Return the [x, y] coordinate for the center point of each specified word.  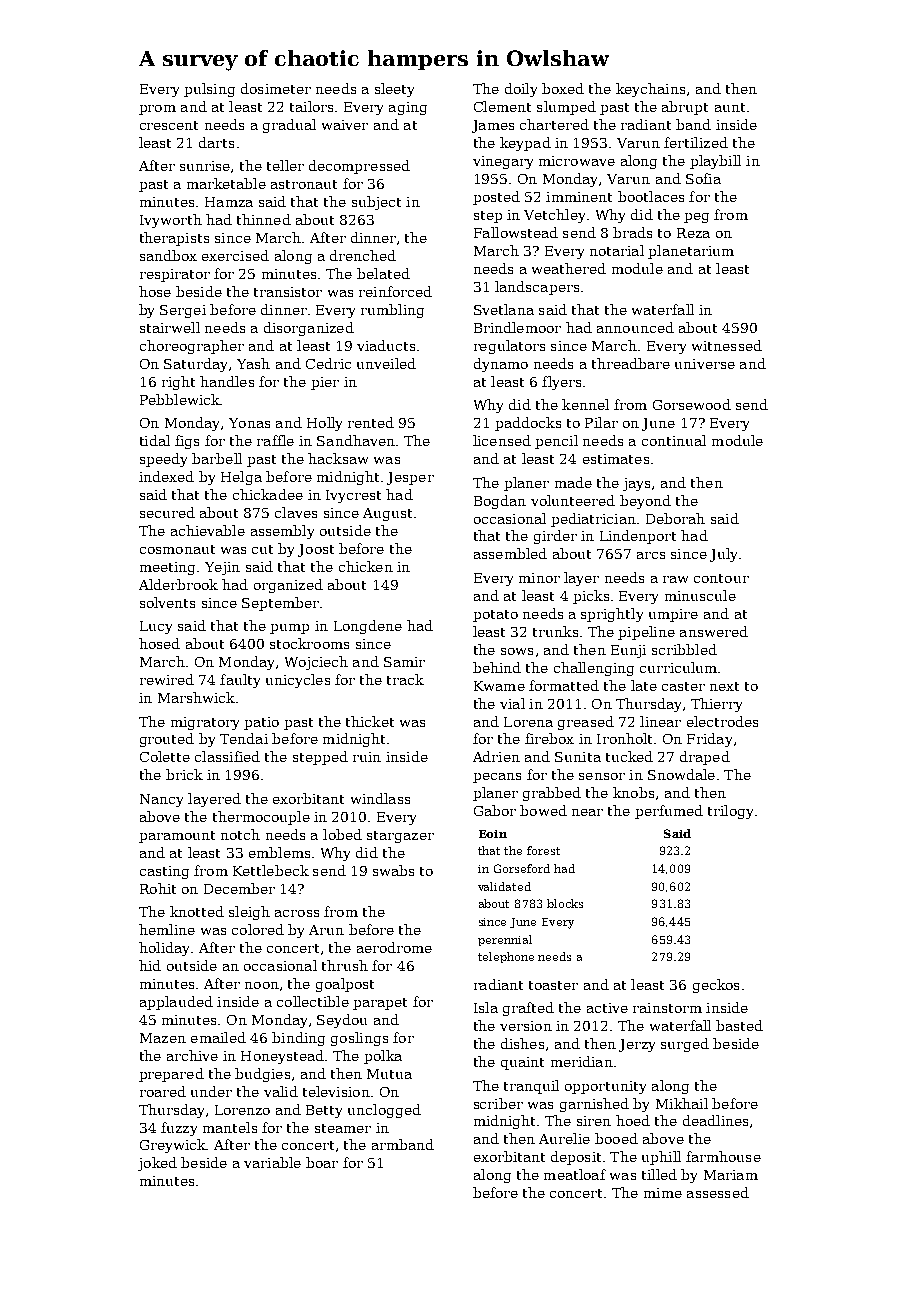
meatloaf [575, 1174]
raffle [275, 440]
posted [496, 198]
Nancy [161, 800]
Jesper [410, 478]
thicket [370, 721]
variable [272, 1162]
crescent [169, 125]
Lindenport [638, 537]
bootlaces [651, 196]
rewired [167, 679]
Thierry [716, 705]
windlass [380, 798]
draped [705, 758]
